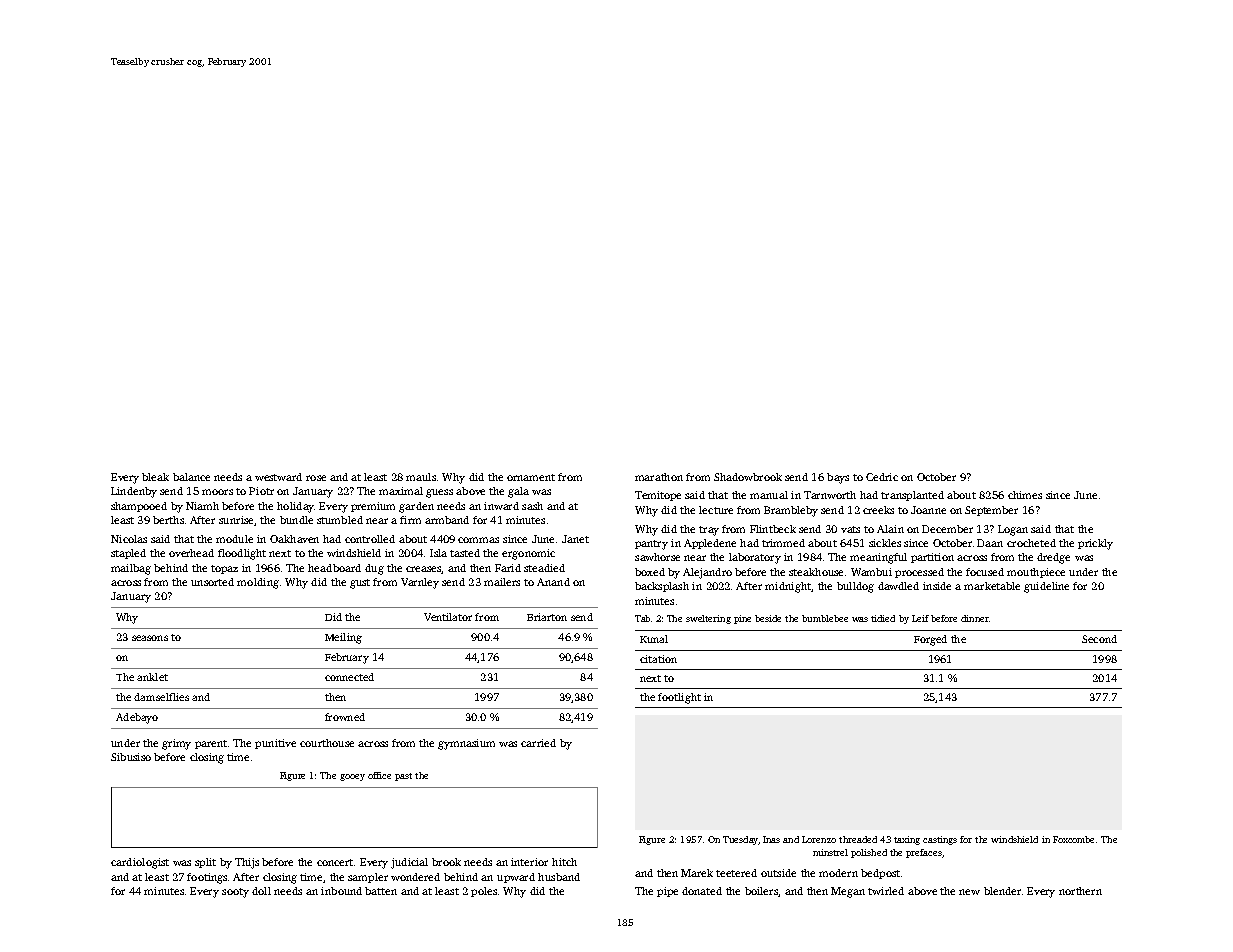 The width and height of the screenshot is (1233, 952). I want to click on gymnasium, so click(466, 744).
